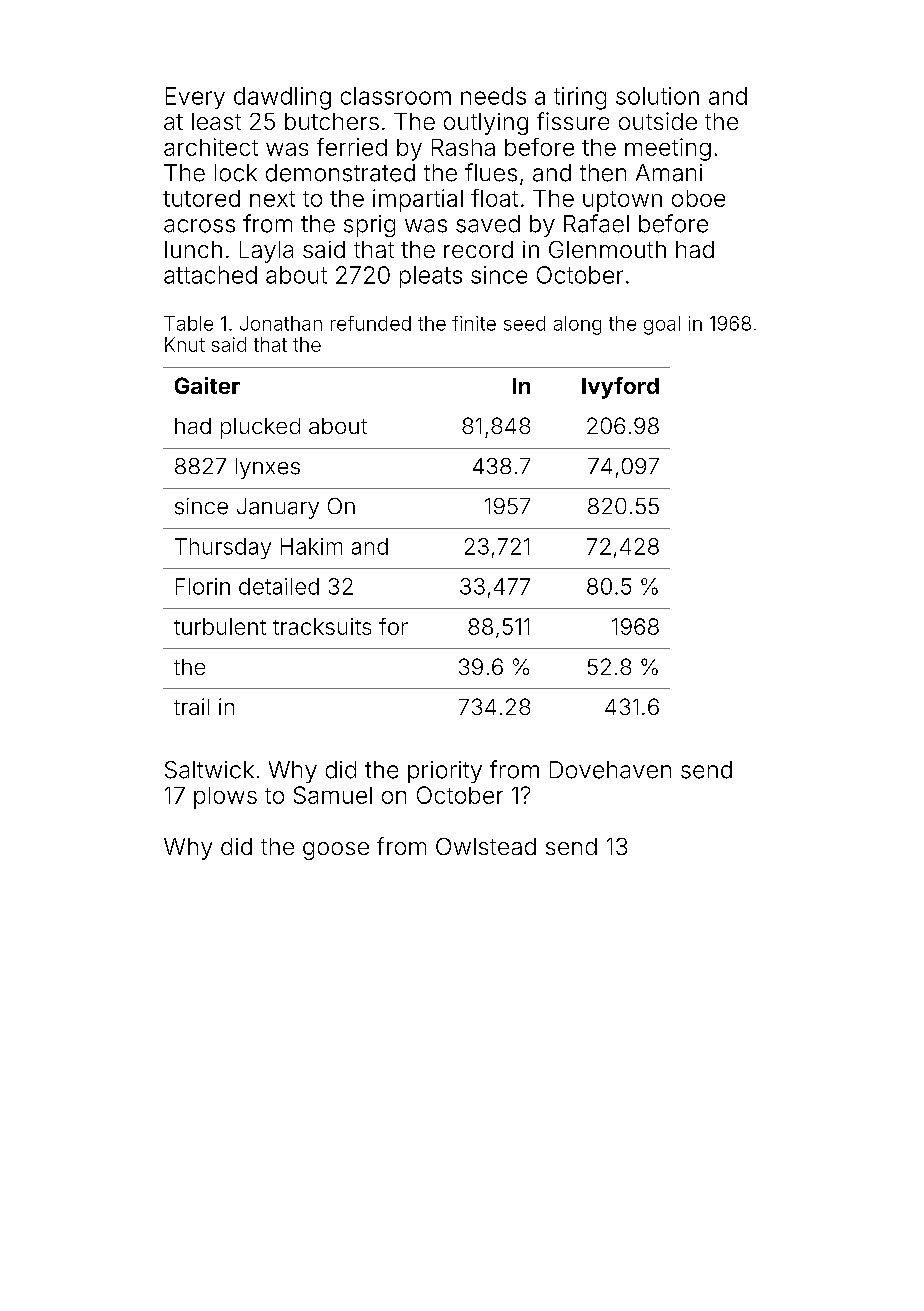 This screenshot has height=1311, width=924. Describe the element at coordinates (596, 223) in the screenshot. I see `Rafael` at that location.
